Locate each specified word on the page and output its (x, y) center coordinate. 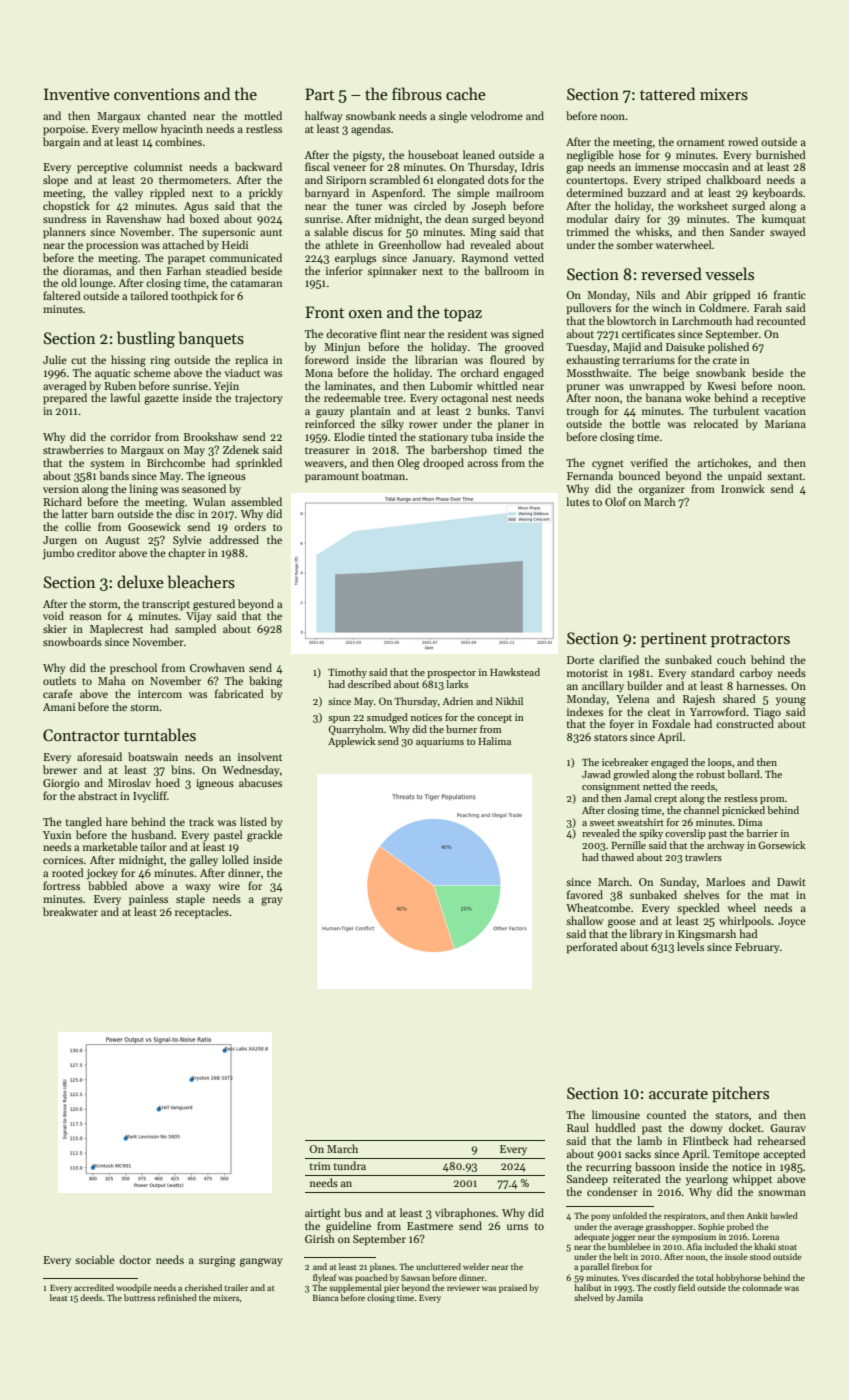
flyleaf (325, 1278)
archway (726, 846)
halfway (324, 117)
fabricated (239, 693)
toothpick (194, 297)
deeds (91, 1297)
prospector (451, 674)
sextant (785, 476)
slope (55, 181)
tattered (667, 94)
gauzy (330, 413)
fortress (61, 885)
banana (663, 397)
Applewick (352, 742)
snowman (782, 1193)
